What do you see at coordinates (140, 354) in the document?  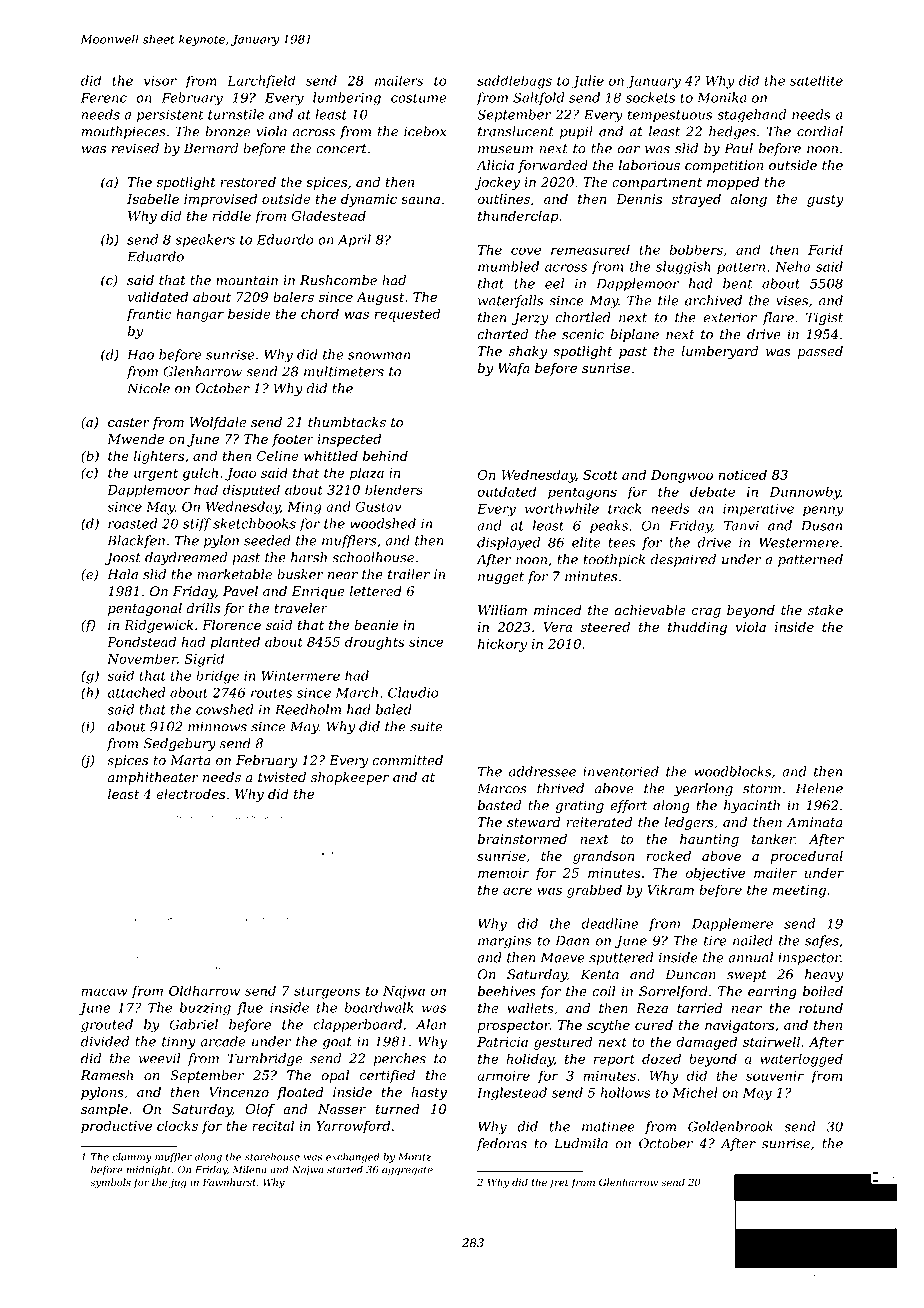 I see `Hao` at bounding box center [140, 354].
